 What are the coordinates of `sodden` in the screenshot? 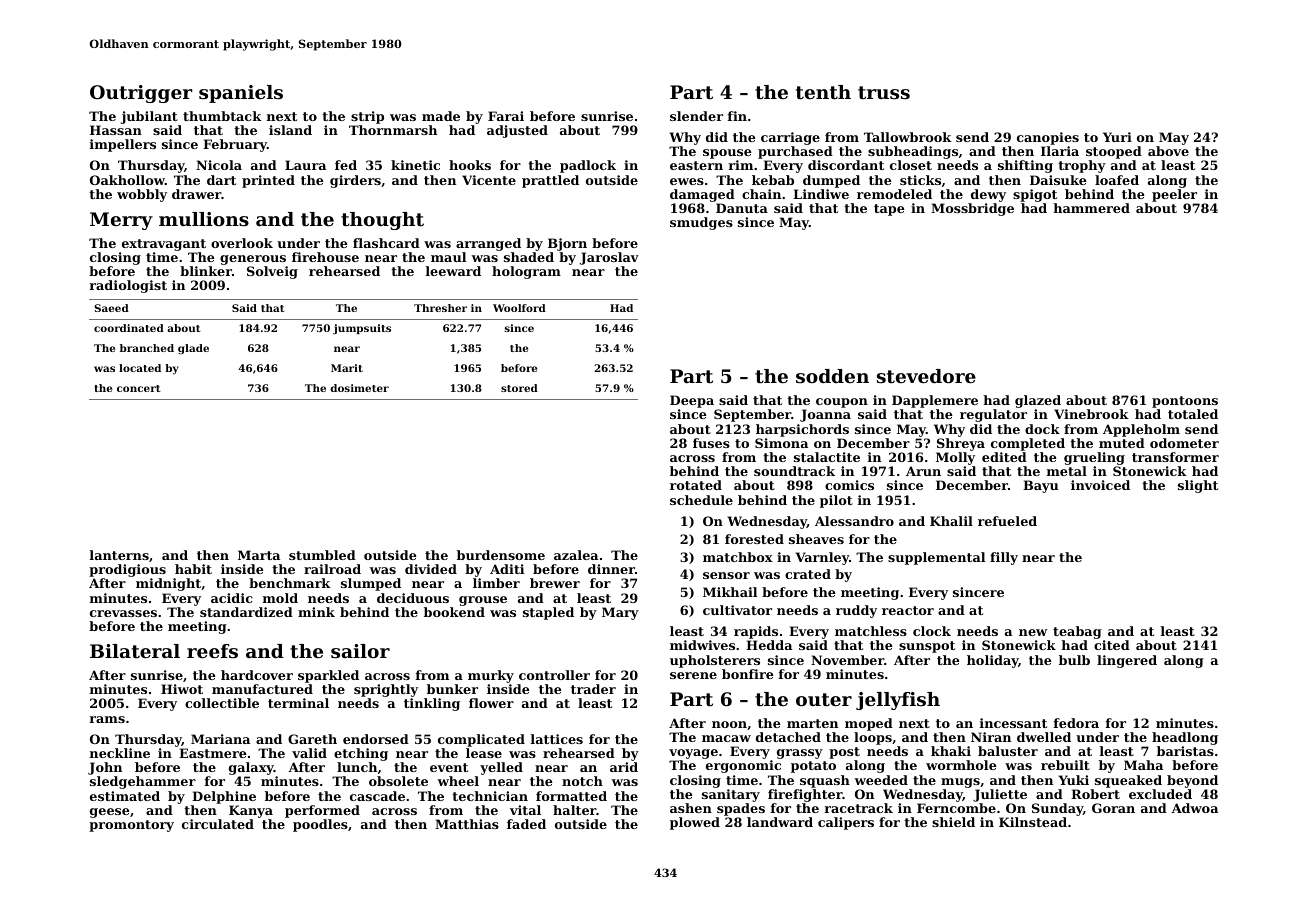 It's located at (832, 376).
